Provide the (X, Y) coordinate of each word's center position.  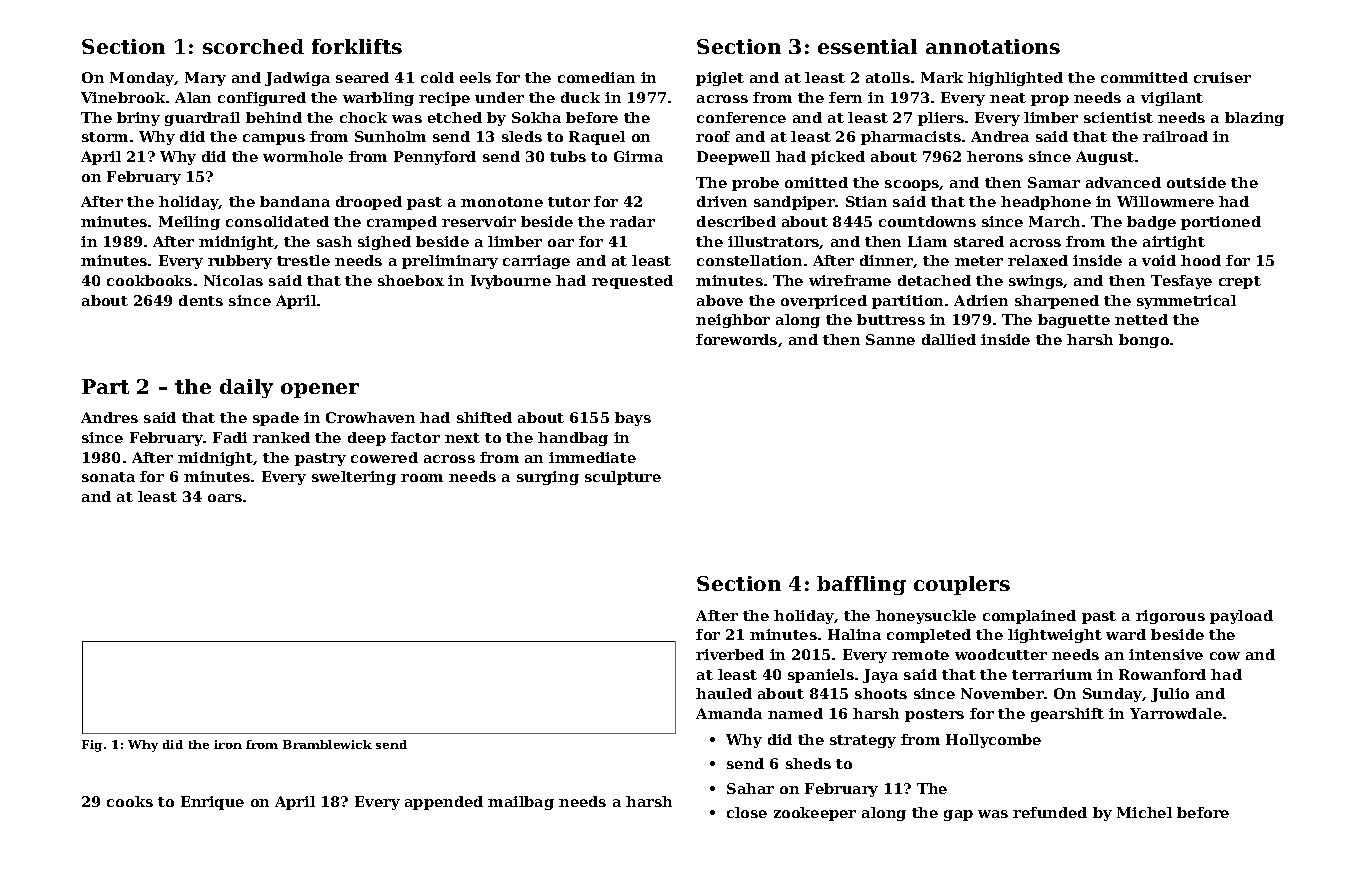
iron (228, 744)
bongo (1144, 341)
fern (845, 97)
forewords (736, 339)
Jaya (880, 676)
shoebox (411, 280)
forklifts (357, 46)
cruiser (1222, 77)
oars (225, 498)
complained (1029, 617)
